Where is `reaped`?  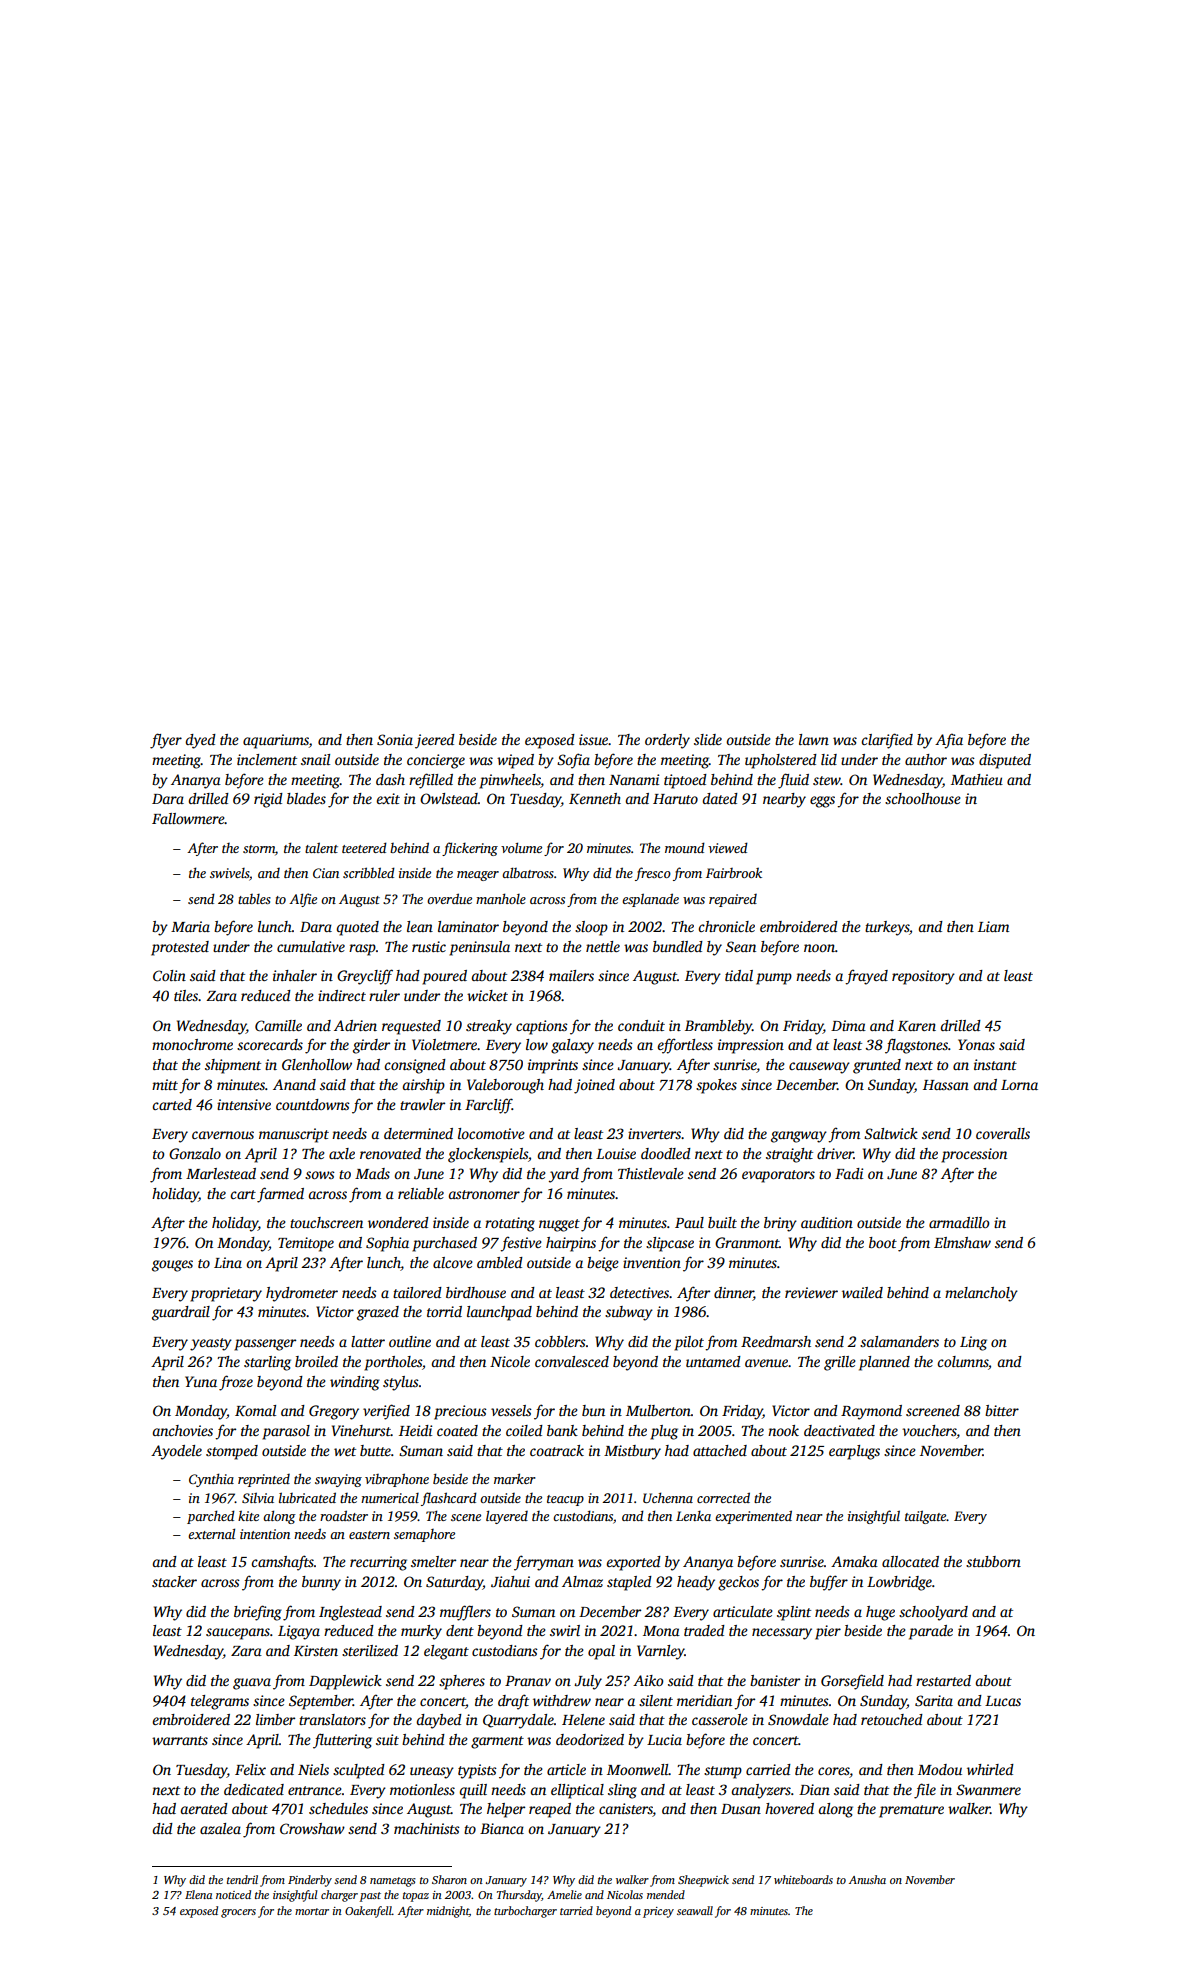 reaped is located at coordinates (550, 1810).
